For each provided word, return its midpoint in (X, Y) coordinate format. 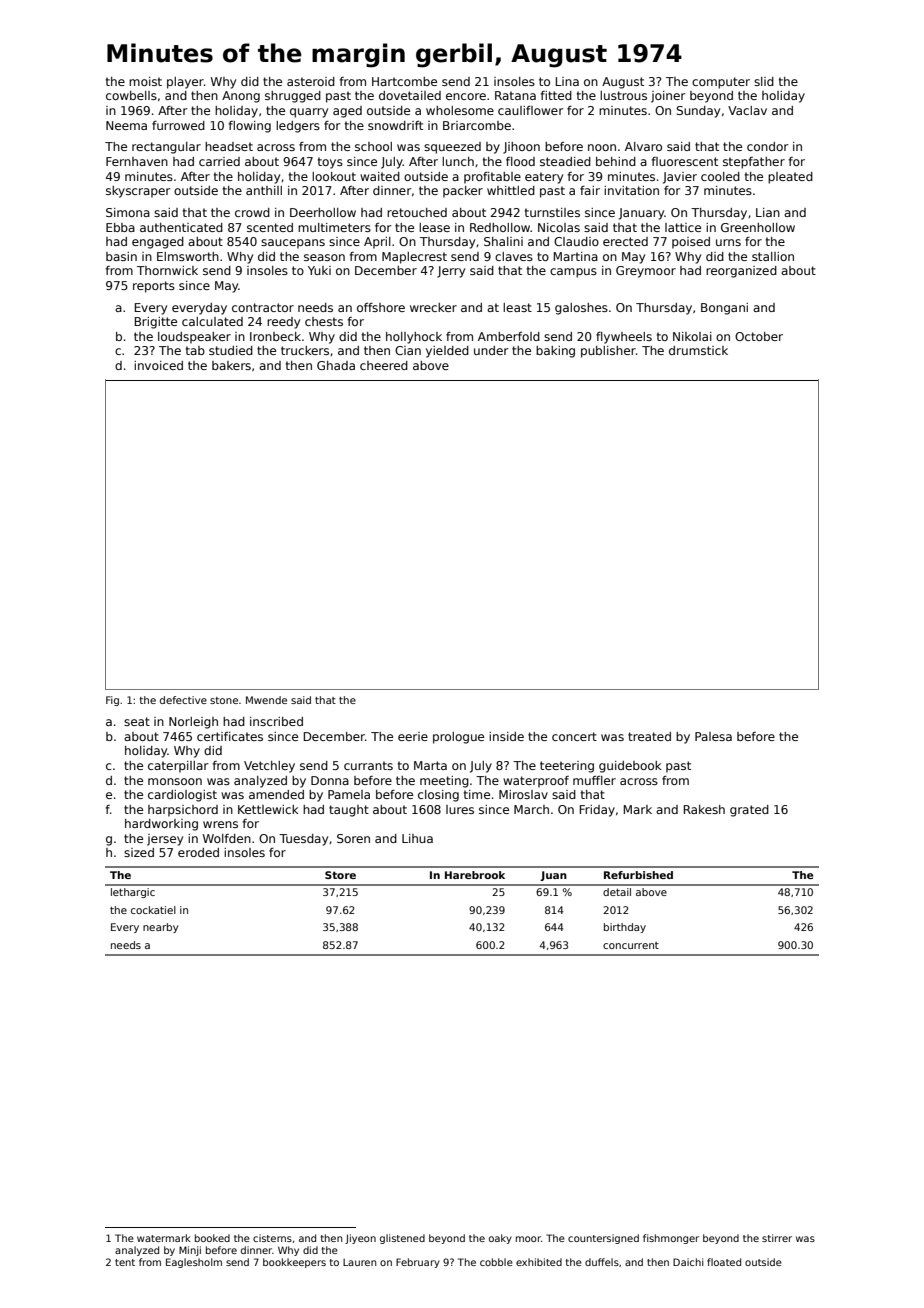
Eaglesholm (194, 1263)
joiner (668, 97)
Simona (128, 212)
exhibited (539, 1262)
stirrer (777, 1238)
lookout (334, 176)
